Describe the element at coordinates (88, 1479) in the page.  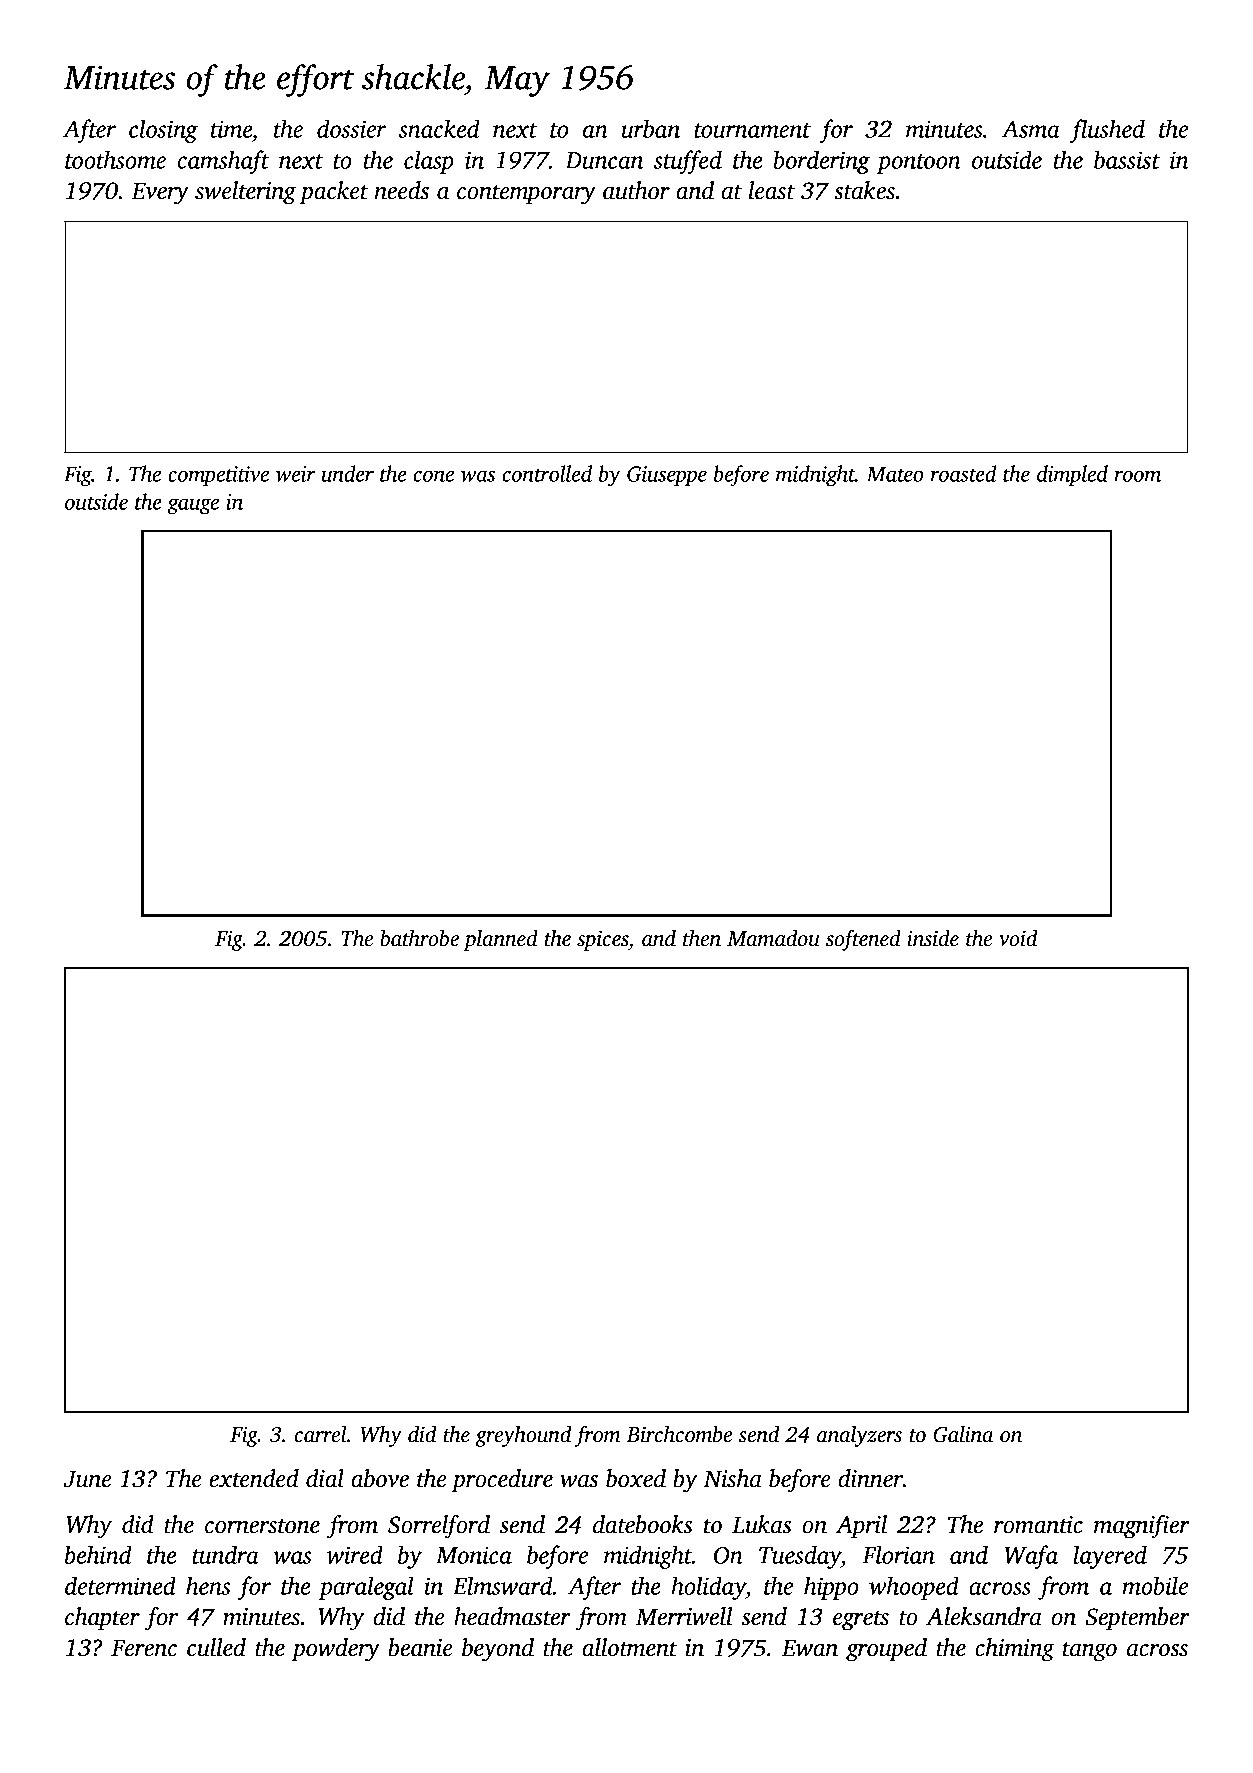
I see `June` at that location.
